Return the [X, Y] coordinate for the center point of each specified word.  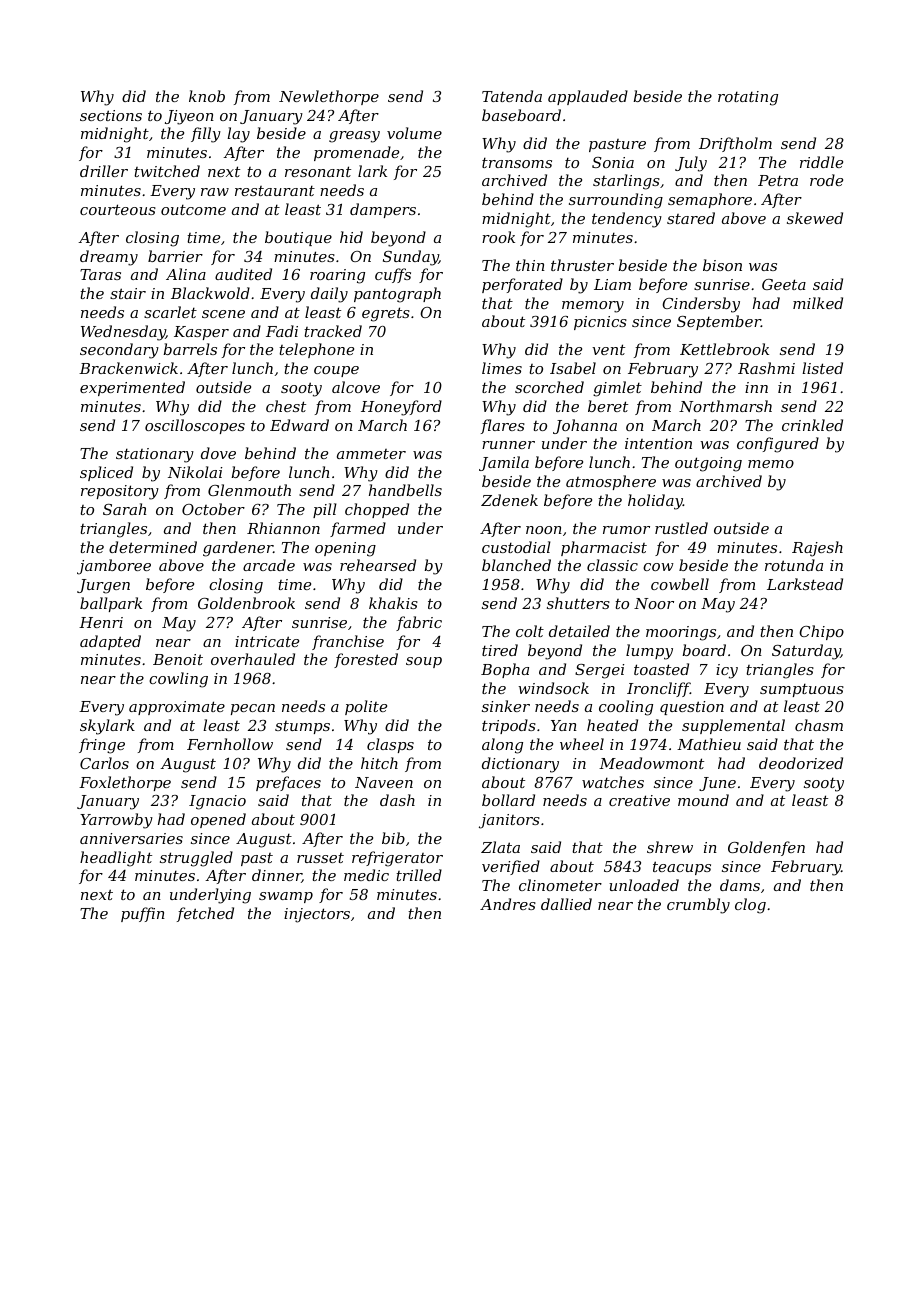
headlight [116, 859]
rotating [748, 98]
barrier [175, 256]
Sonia [613, 162]
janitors [509, 821]
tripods [509, 726]
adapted [110, 642]
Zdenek [509, 500]
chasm [819, 725]
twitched [167, 171]
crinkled [812, 425]
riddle [821, 162]
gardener [238, 549]
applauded [588, 97]
